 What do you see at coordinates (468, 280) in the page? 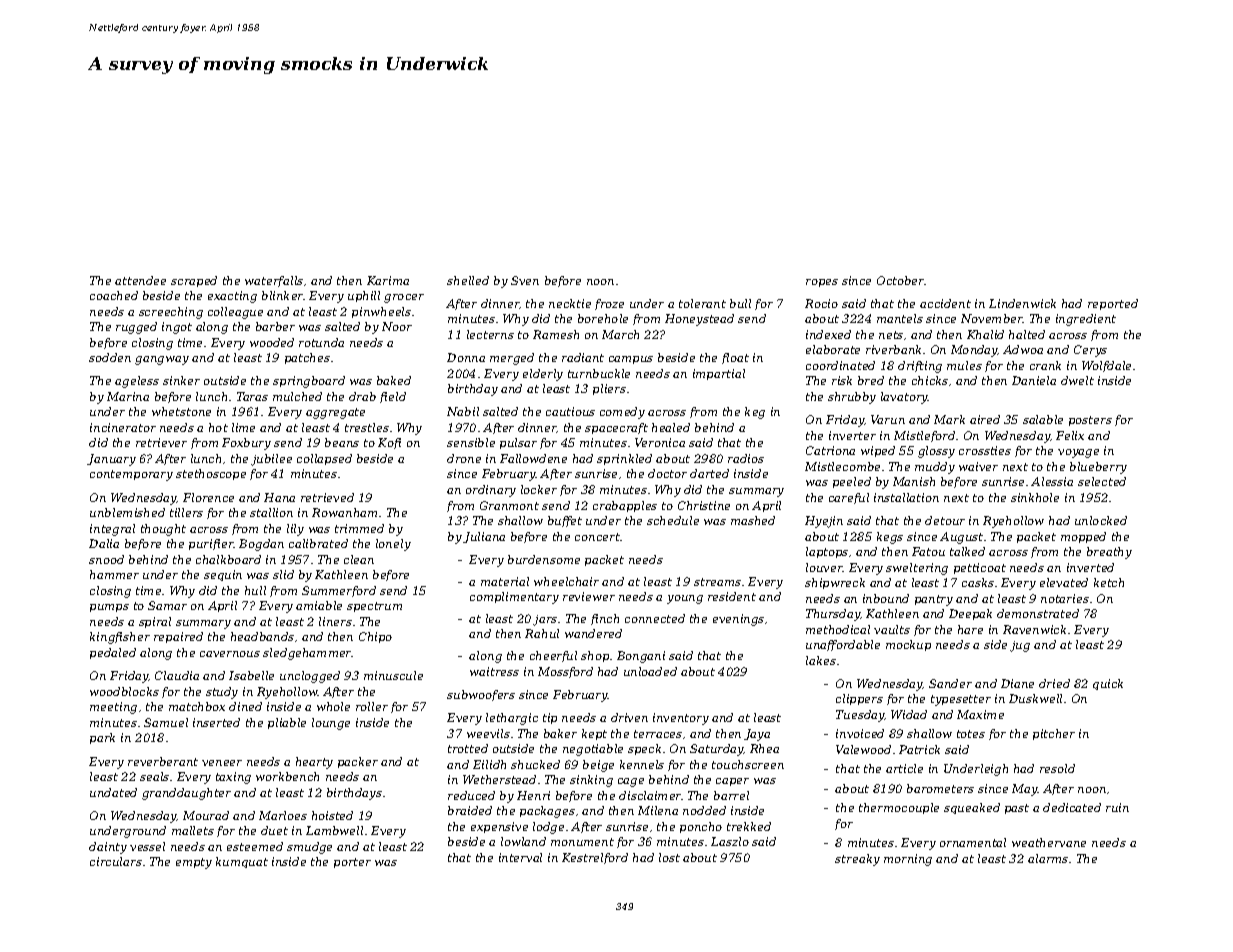
I see `shelled` at bounding box center [468, 280].
